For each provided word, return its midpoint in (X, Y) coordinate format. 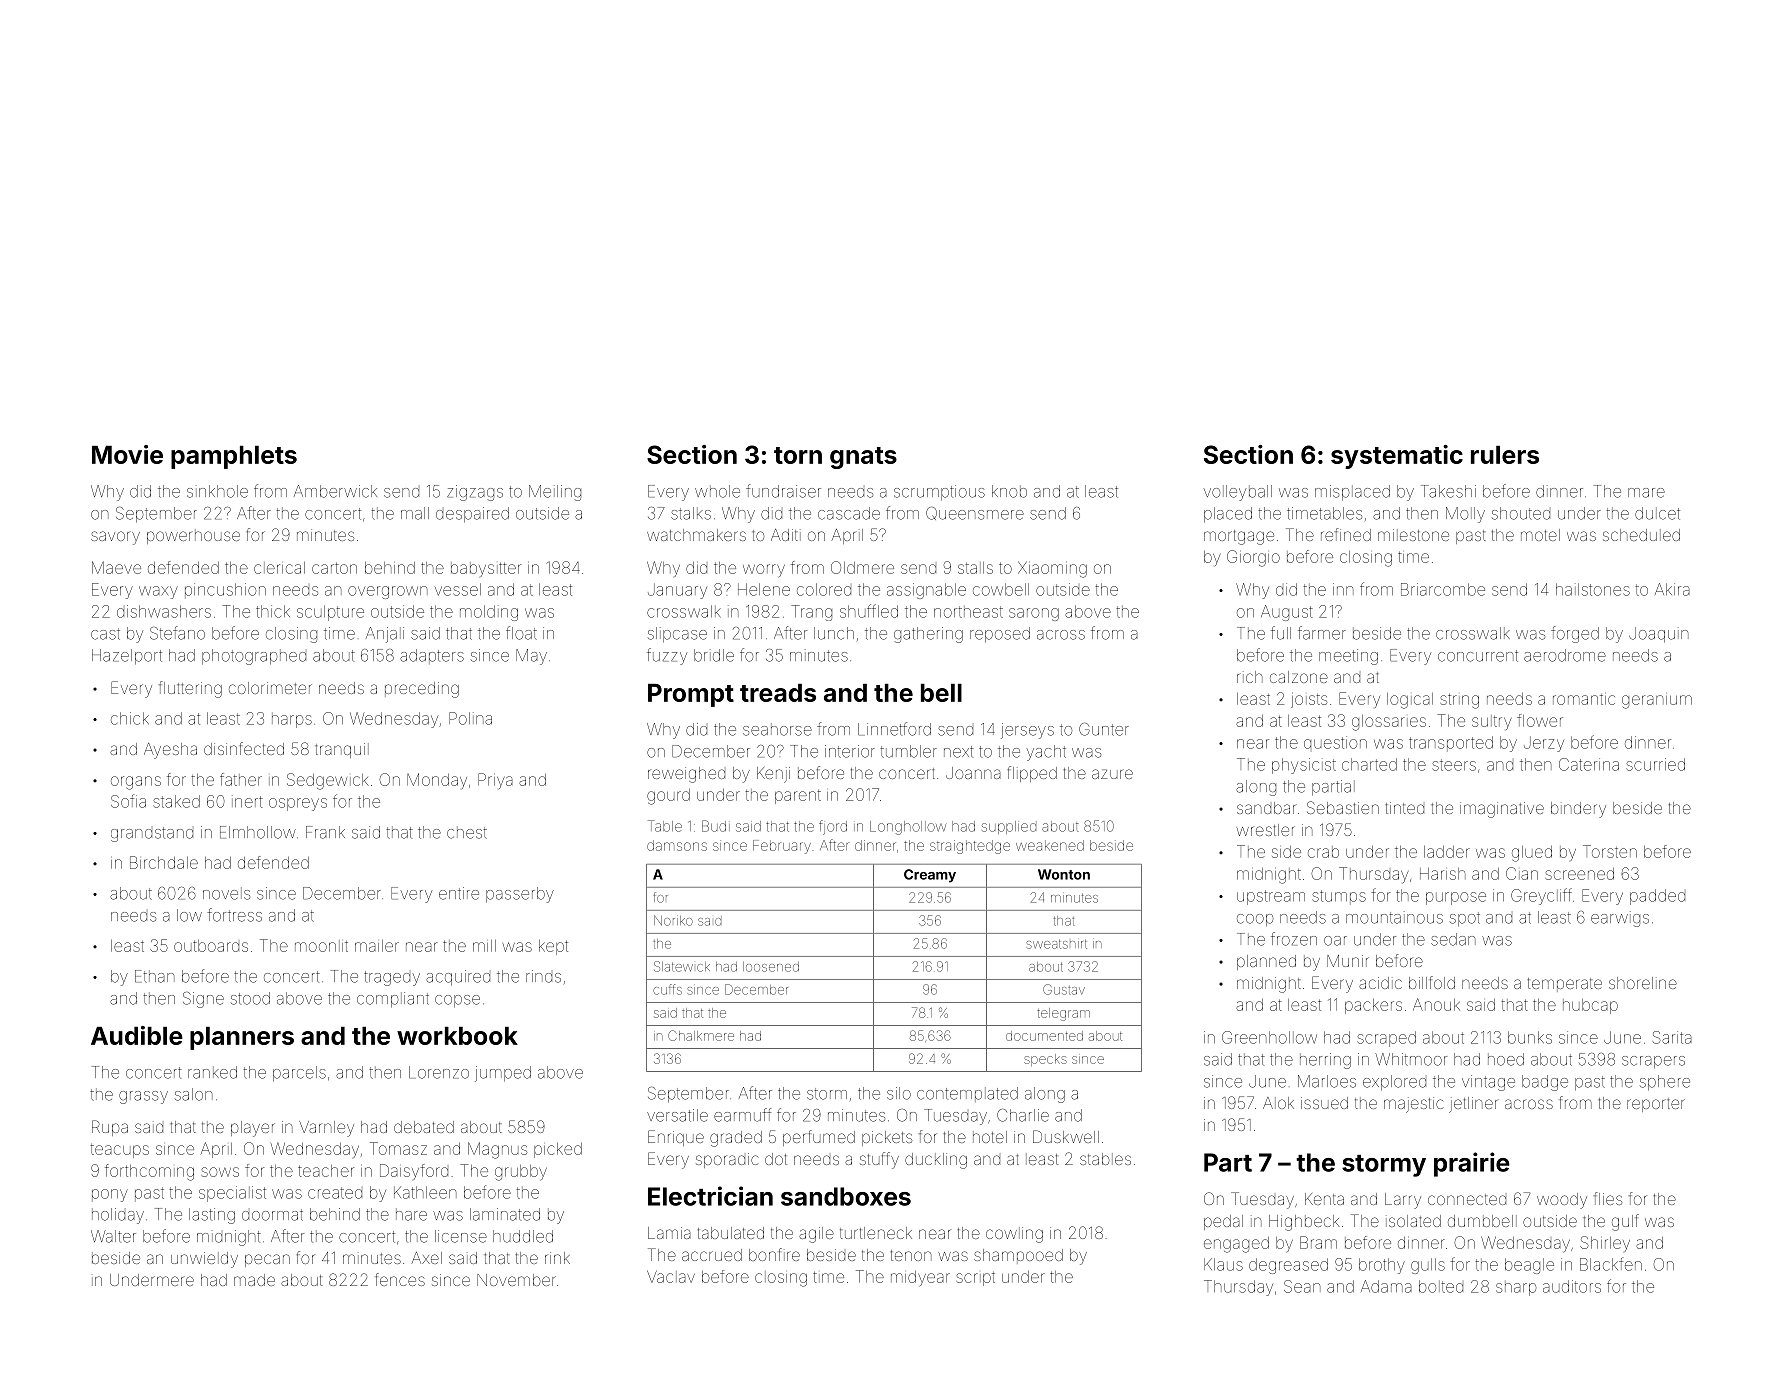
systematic (1397, 457)
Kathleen (425, 1192)
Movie (127, 454)
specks (1045, 1060)
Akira (1672, 589)
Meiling (555, 493)
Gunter (1104, 729)
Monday (437, 781)
